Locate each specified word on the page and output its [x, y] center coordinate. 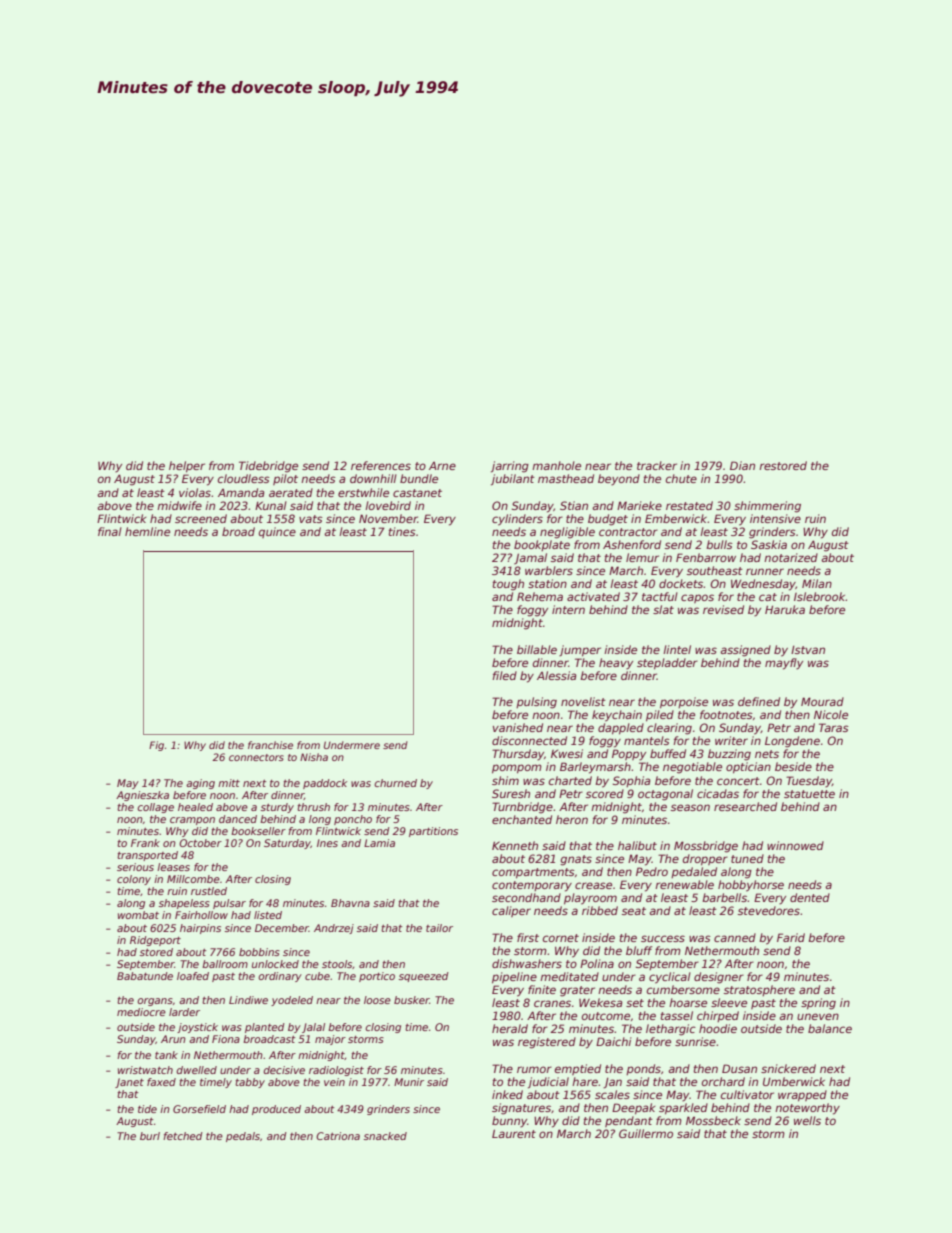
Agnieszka [142, 796]
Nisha [314, 757]
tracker [657, 465]
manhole [556, 465]
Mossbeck [713, 1120]
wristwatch [145, 1070]
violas [195, 492]
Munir [409, 1082]
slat [663, 609]
